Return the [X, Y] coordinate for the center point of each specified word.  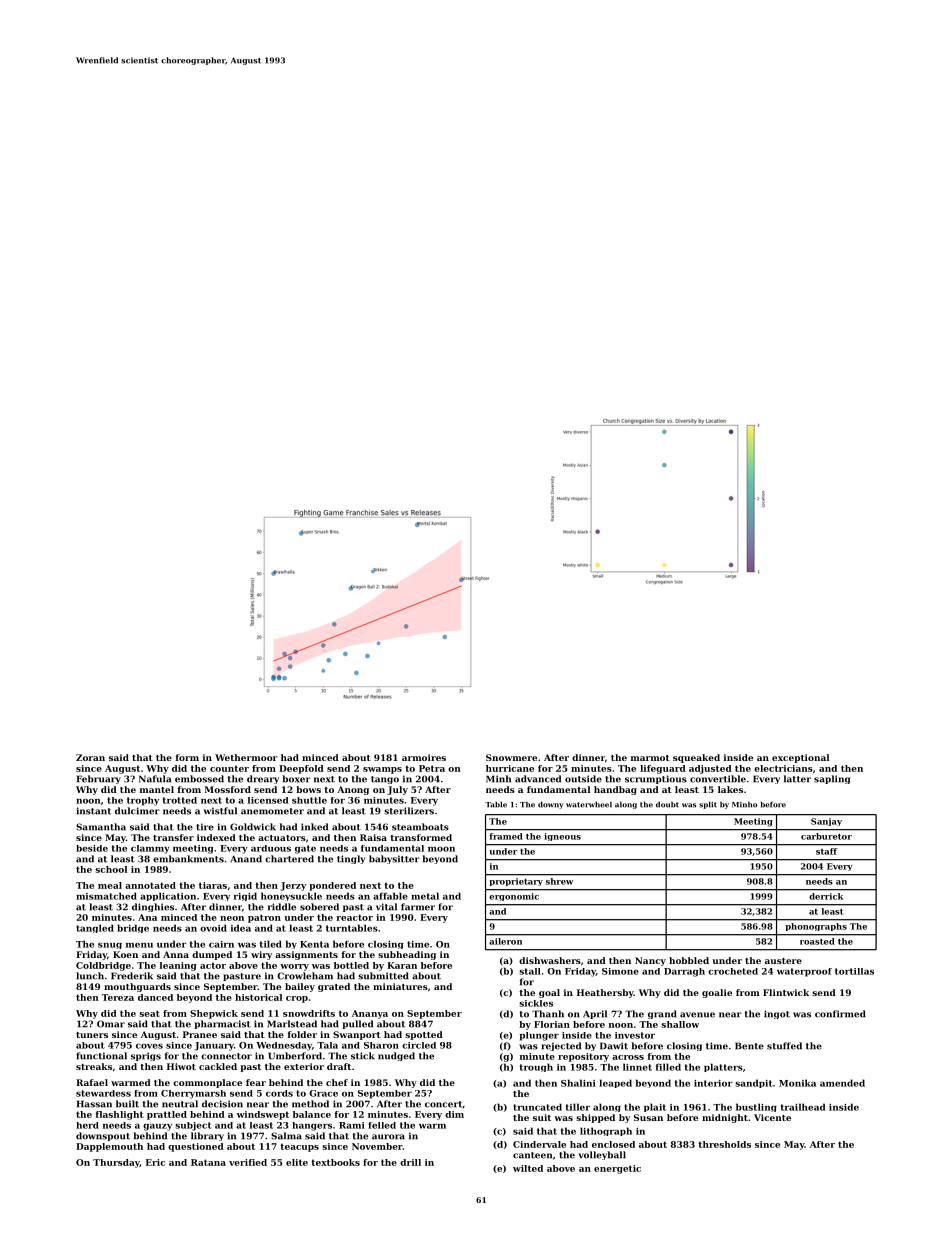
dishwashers [550, 960]
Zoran [90, 757]
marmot [650, 758]
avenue [697, 1015]
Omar [111, 1024]
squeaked [696, 758]
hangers [312, 1126]
